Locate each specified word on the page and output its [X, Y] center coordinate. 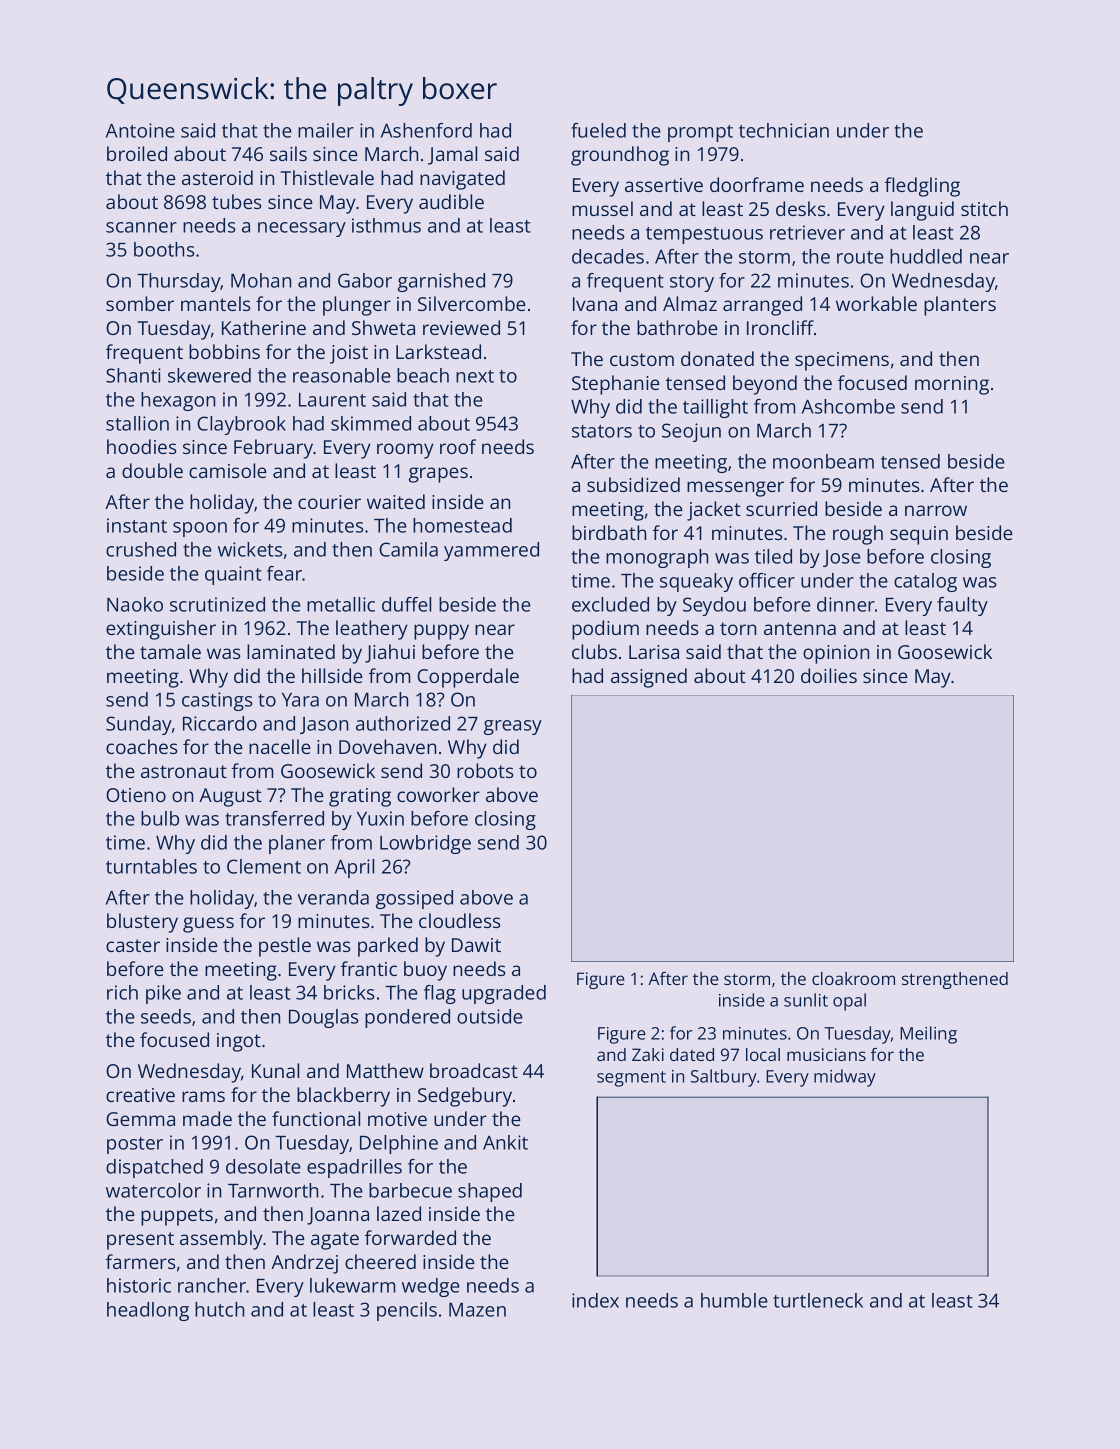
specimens [842, 361]
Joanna [338, 1216]
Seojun [691, 432]
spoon [200, 529]
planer [297, 844]
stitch [984, 208]
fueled [598, 130]
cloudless [460, 920]
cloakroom [853, 978]
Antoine [140, 130]
